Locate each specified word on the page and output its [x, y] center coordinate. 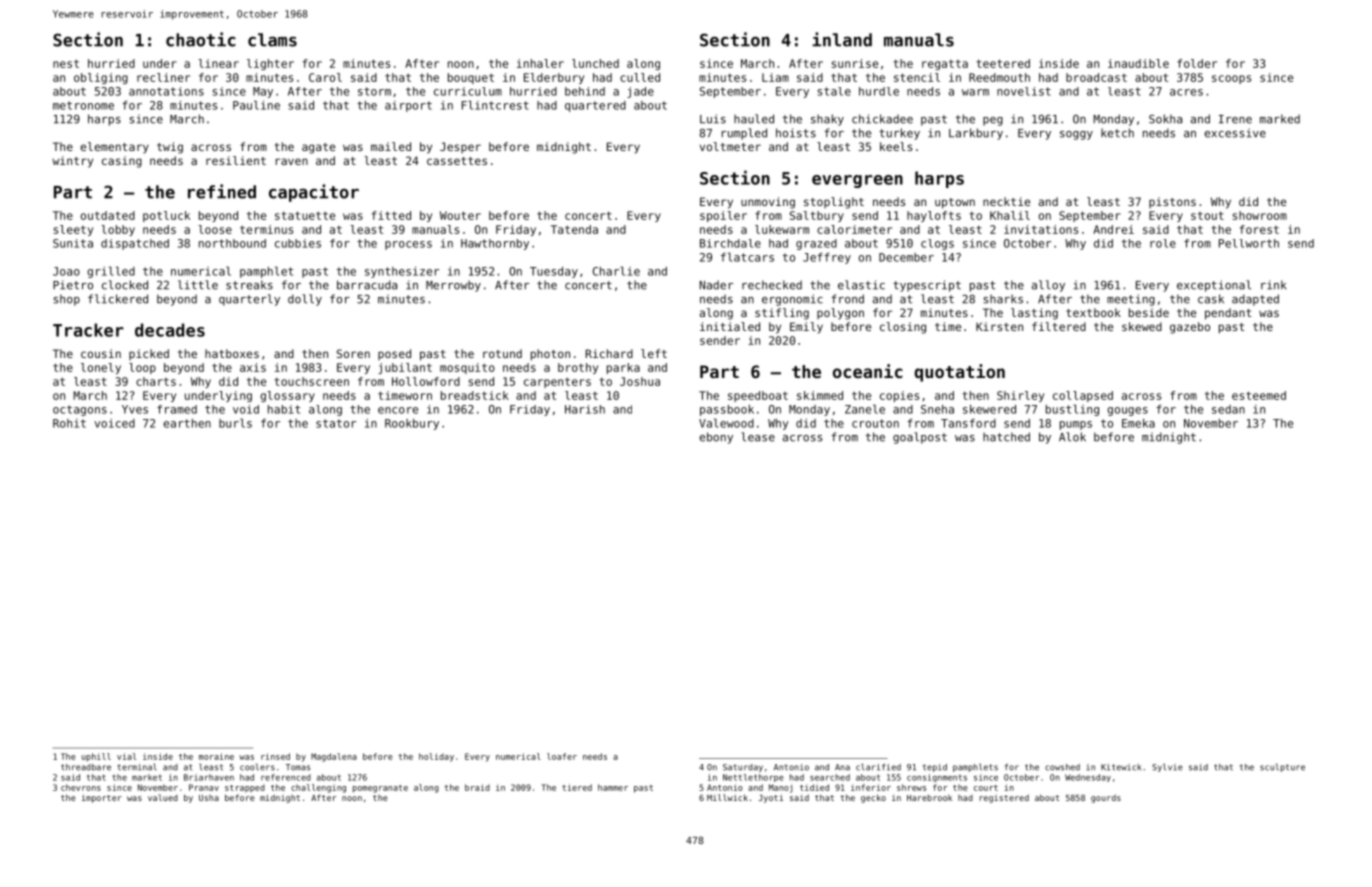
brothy [578, 368]
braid [477, 787]
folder [1197, 63]
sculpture [1282, 768]
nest [66, 64]
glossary [287, 396]
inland [842, 39]
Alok [1072, 437]
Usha [209, 798]
